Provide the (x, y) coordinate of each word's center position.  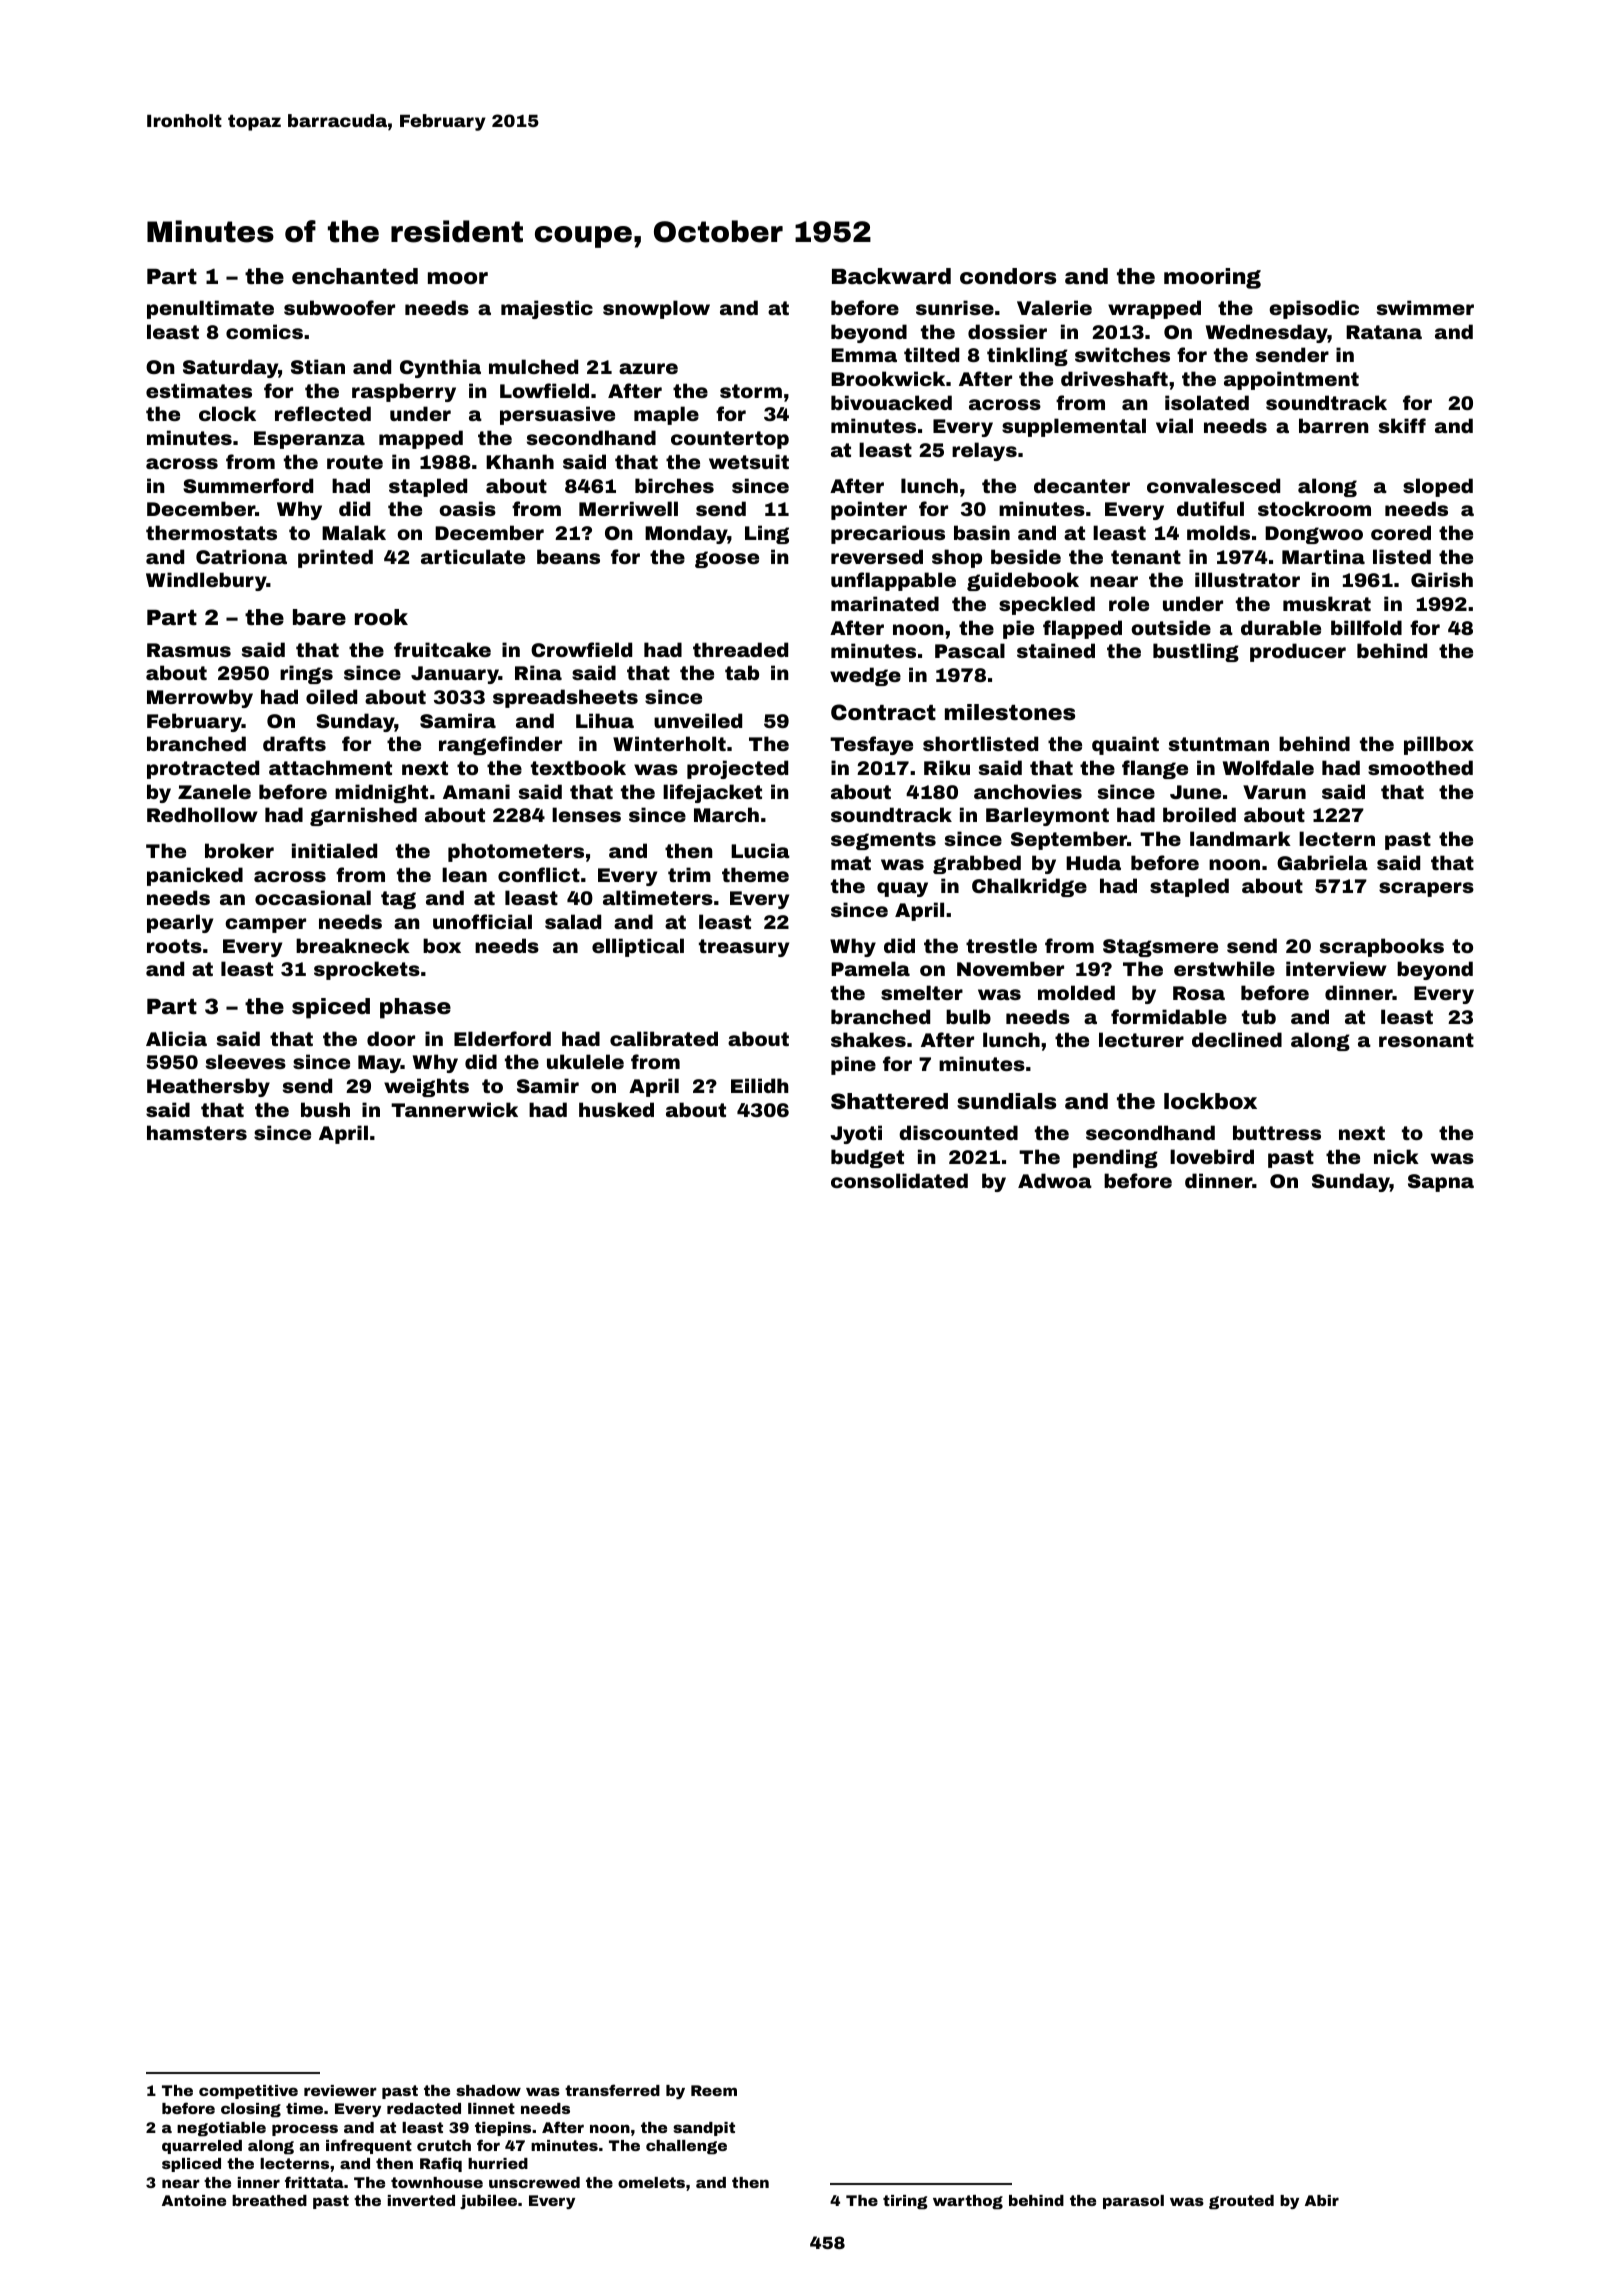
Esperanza (309, 440)
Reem (714, 2090)
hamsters (197, 1132)
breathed (269, 2200)
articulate (473, 556)
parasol (1133, 2202)
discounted (958, 1132)
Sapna (1441, 1183)
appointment (1291, 380)
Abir (1322, 2200)
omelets (651, 2182)
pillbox (1439, 745)
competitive (248, 2092)
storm (751, 391)
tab (742, 672)
